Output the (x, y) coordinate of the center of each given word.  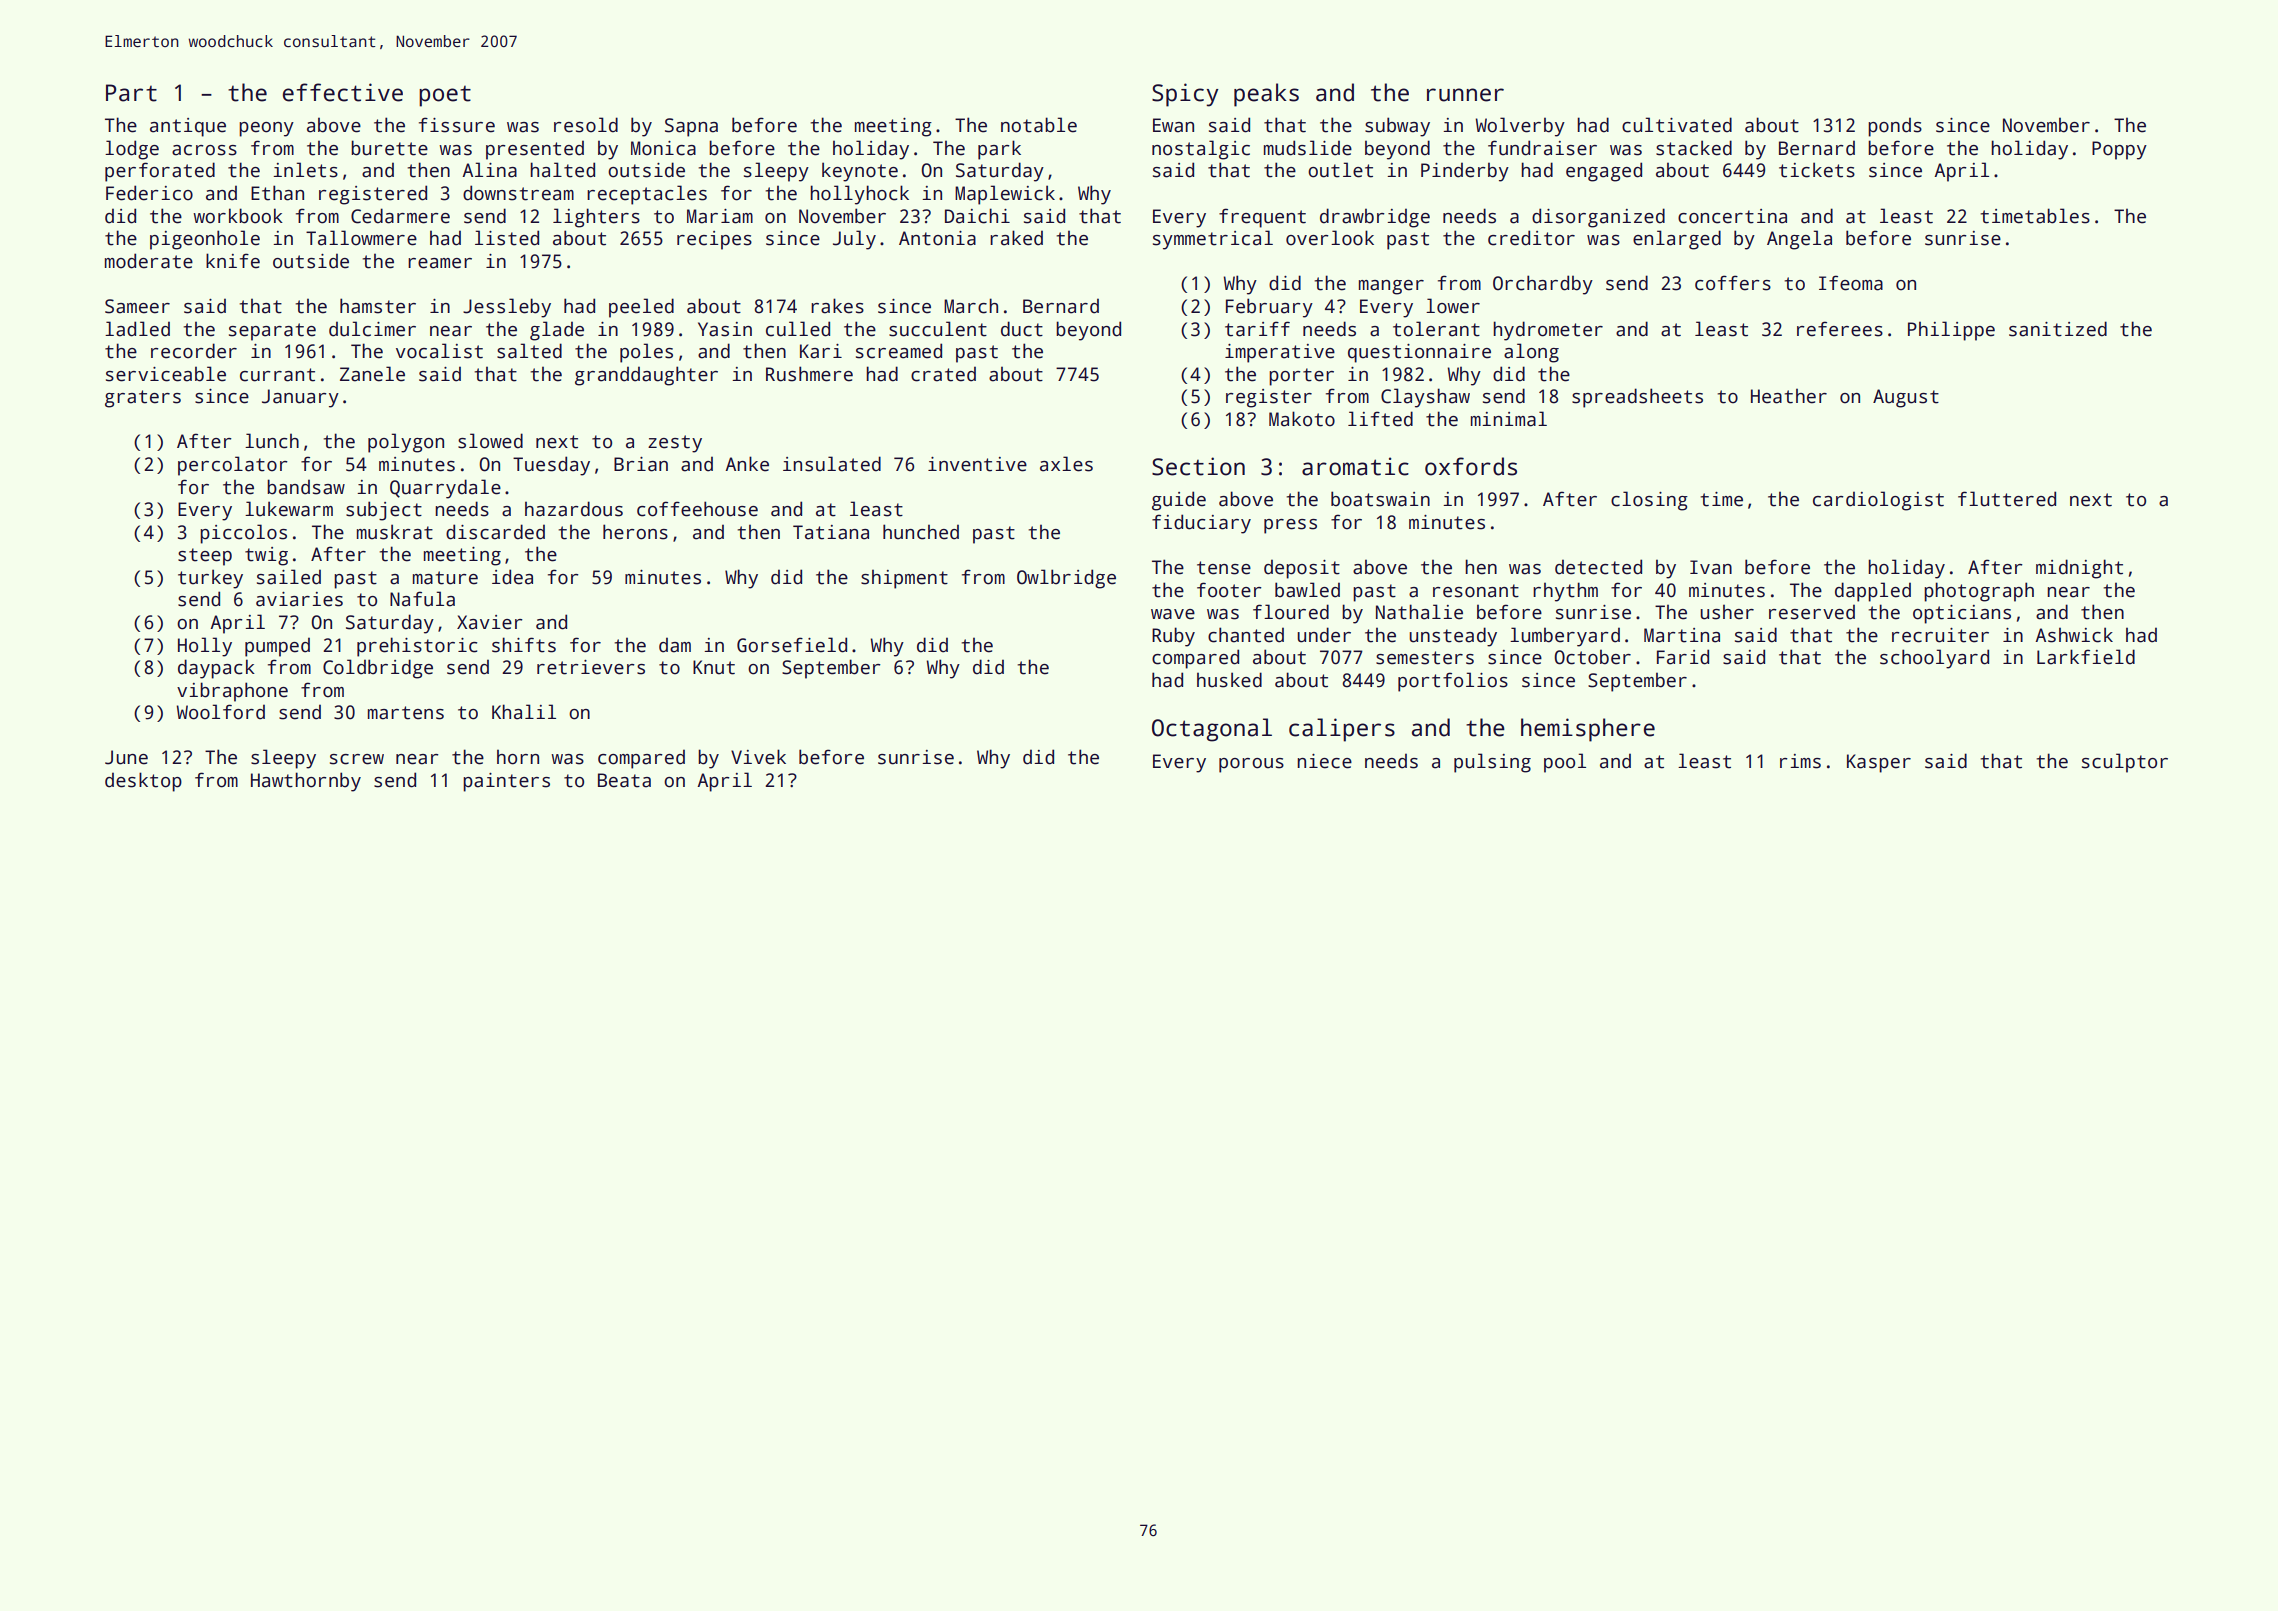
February (1269, 308)
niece (1324, 761)
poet (445, 96)
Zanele (372, 374)
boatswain (1380, 499)
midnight (2079, 569)
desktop (143, 782)
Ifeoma (1851, 283)
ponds (1895, 127)
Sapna (691, 127)
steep (205, 557)
